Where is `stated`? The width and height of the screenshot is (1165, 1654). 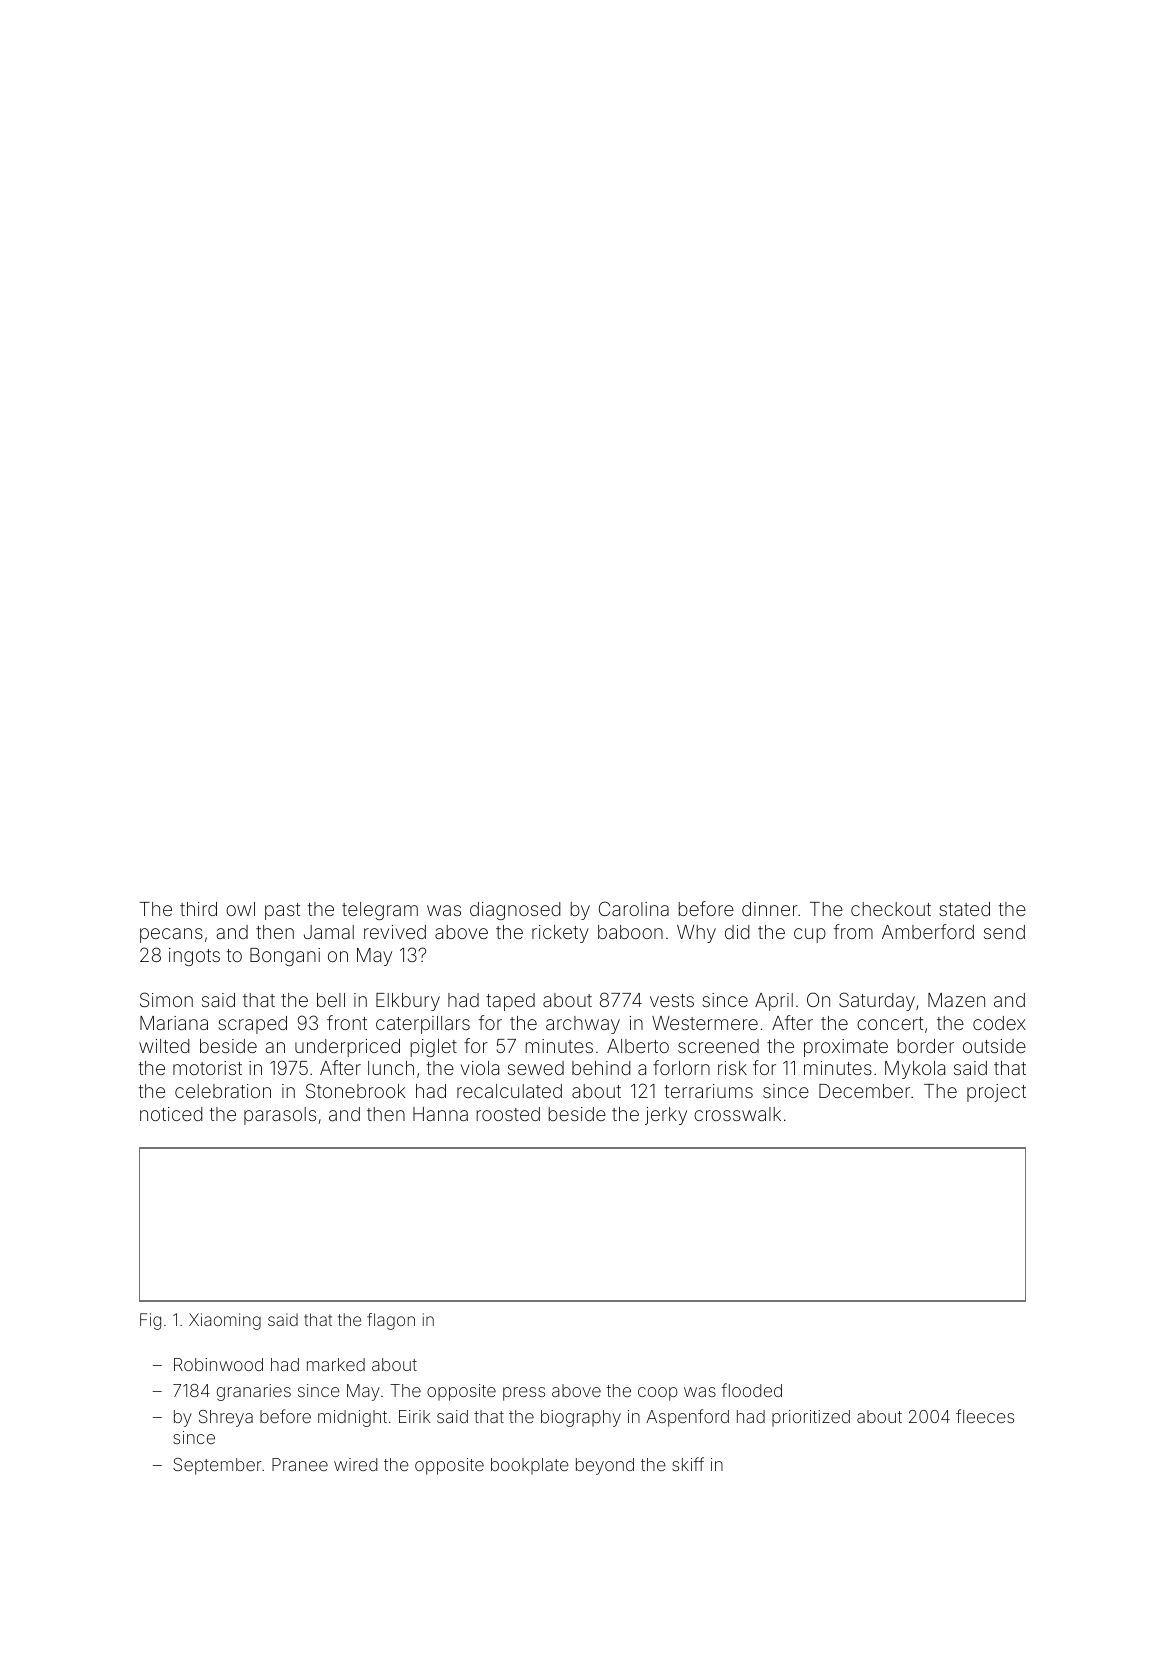
stated is located at coordinates (964, 909).
